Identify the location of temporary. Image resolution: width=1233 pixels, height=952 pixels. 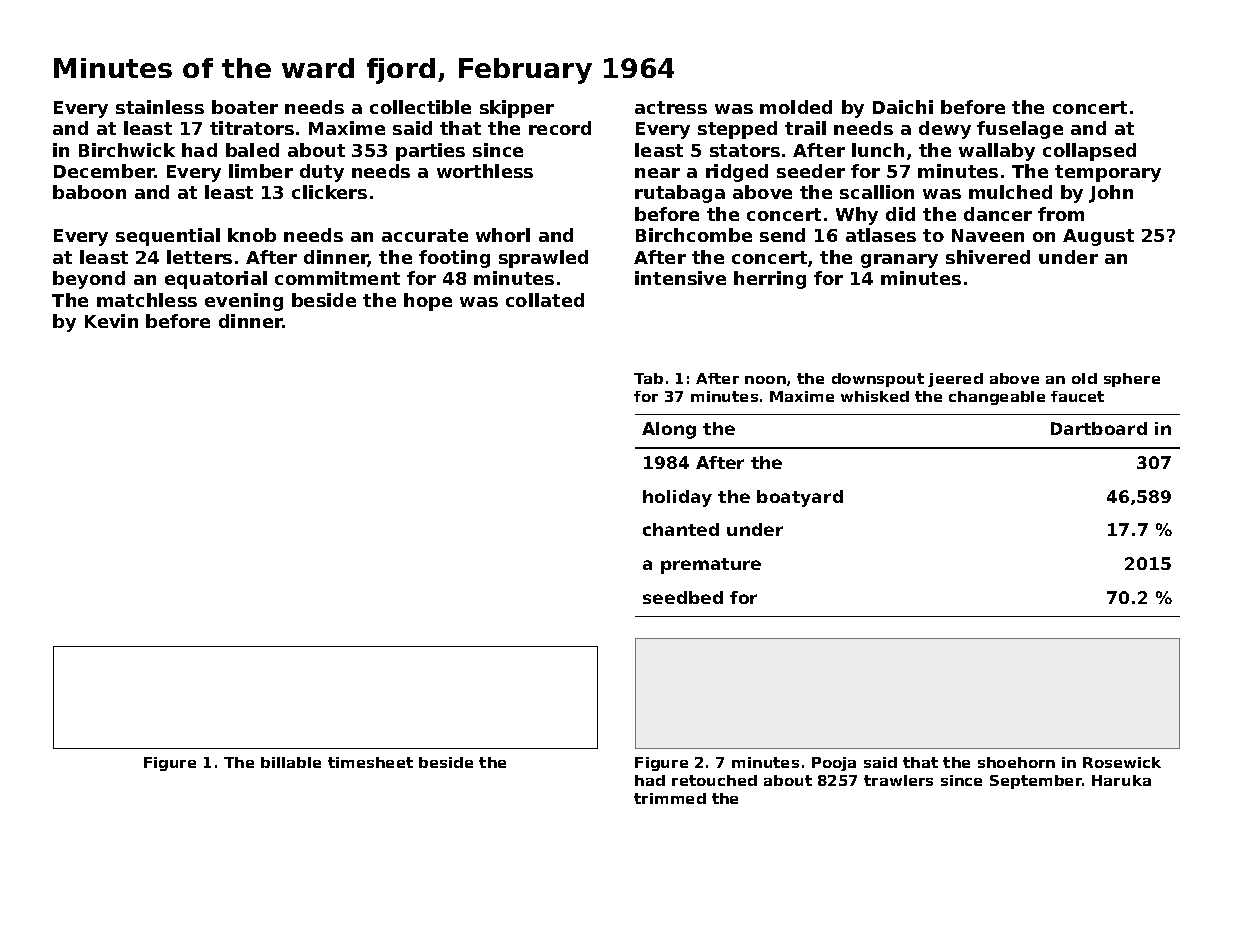
(1108, 173).
